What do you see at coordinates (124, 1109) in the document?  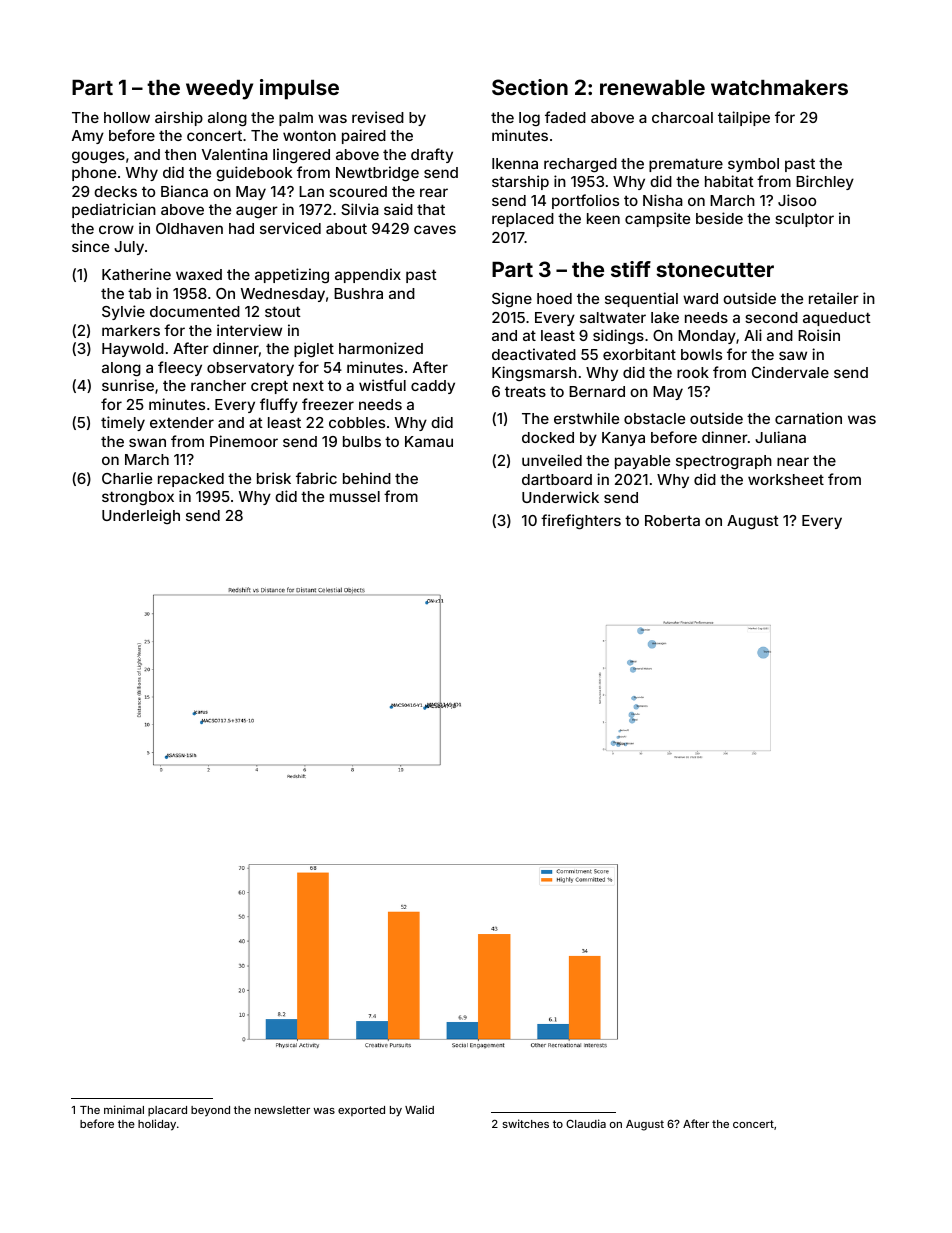 I see `minimal` at bounding box center [124, 1109].
